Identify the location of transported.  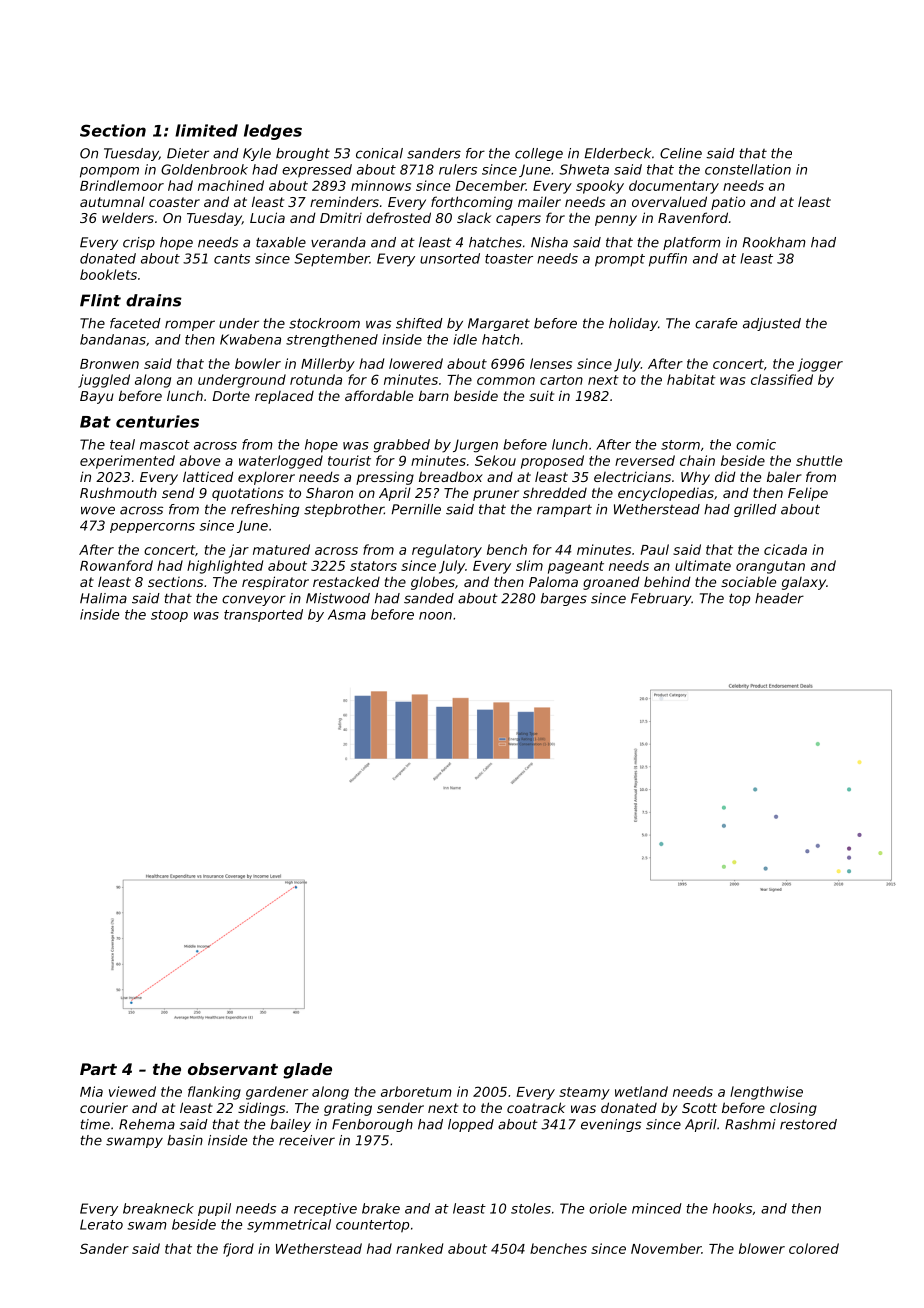
(263, 615).
